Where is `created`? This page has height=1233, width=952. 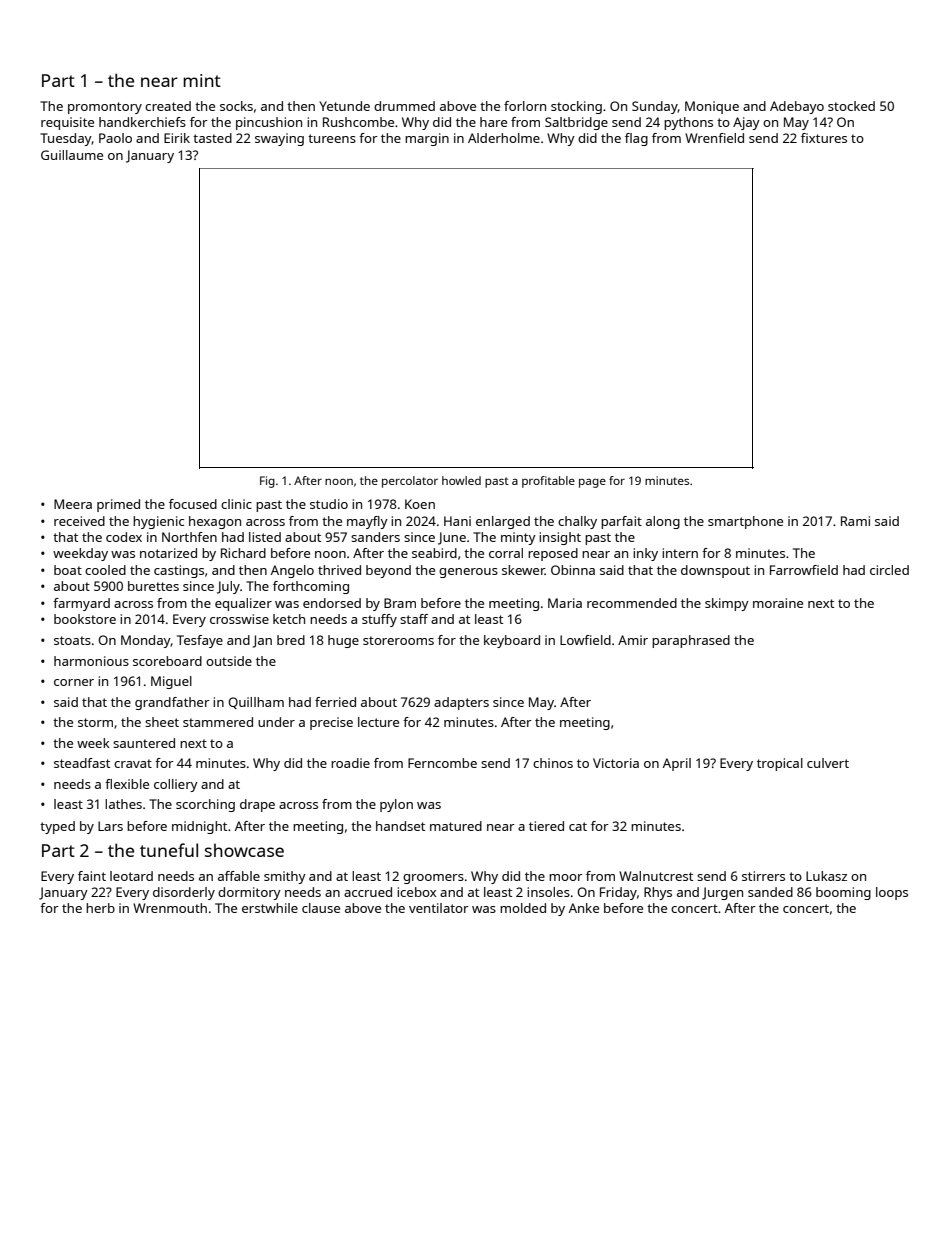
created is located at coordinates (168, 106).
